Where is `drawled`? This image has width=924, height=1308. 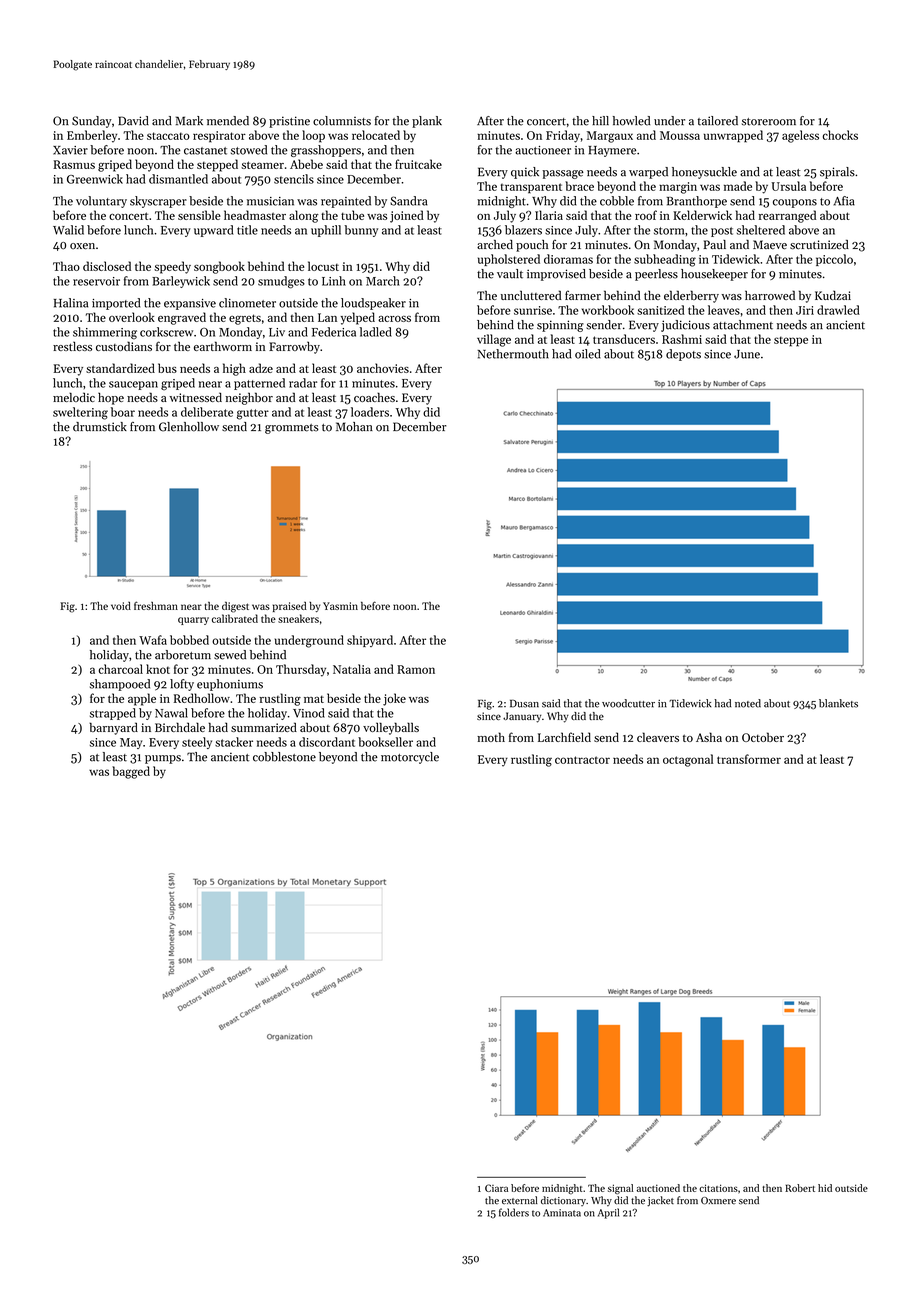
drawled is located at coordinates (838, 310).
